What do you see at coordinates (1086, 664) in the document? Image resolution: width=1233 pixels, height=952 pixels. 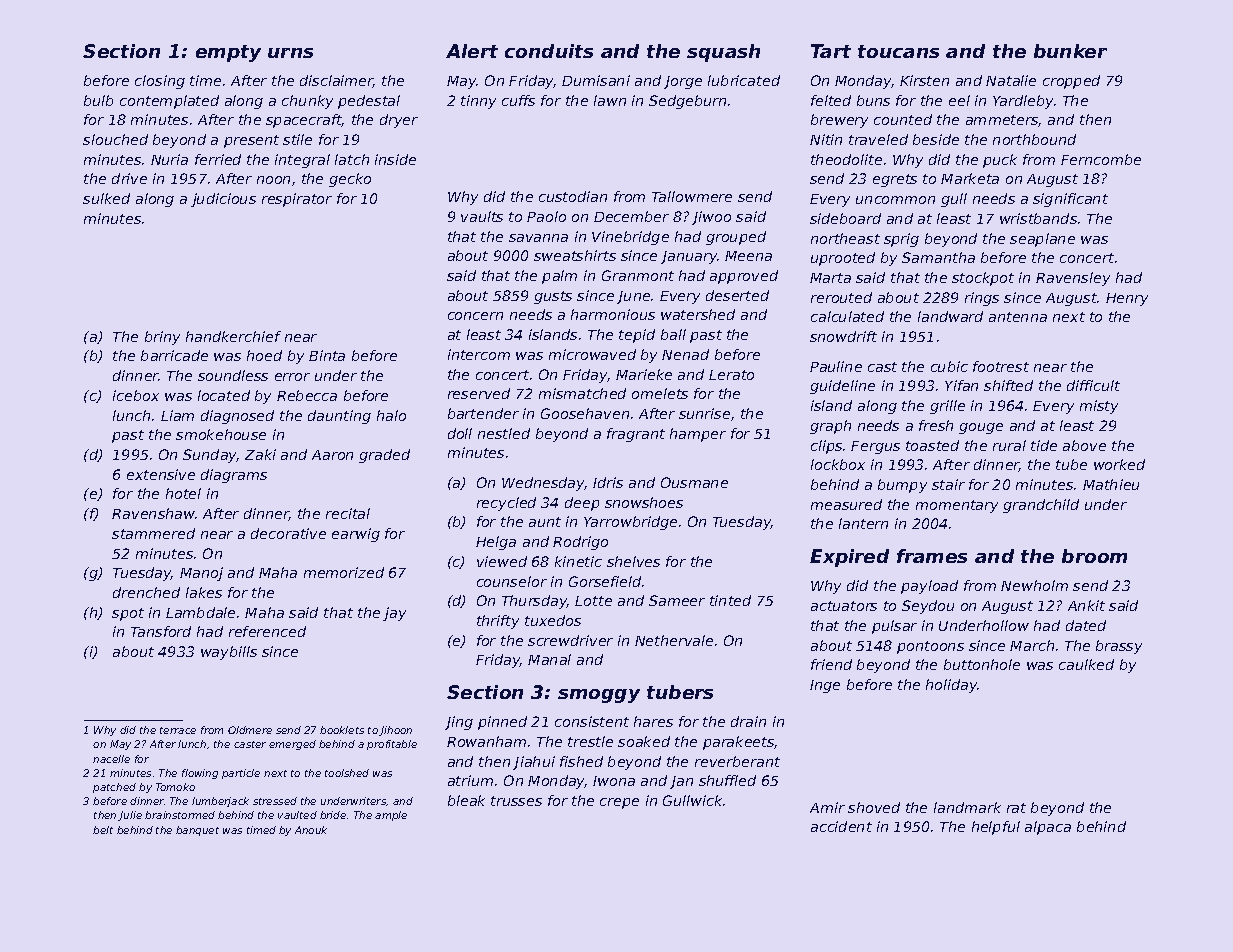 I see `caulked` at bounding box center [1086, 664].
